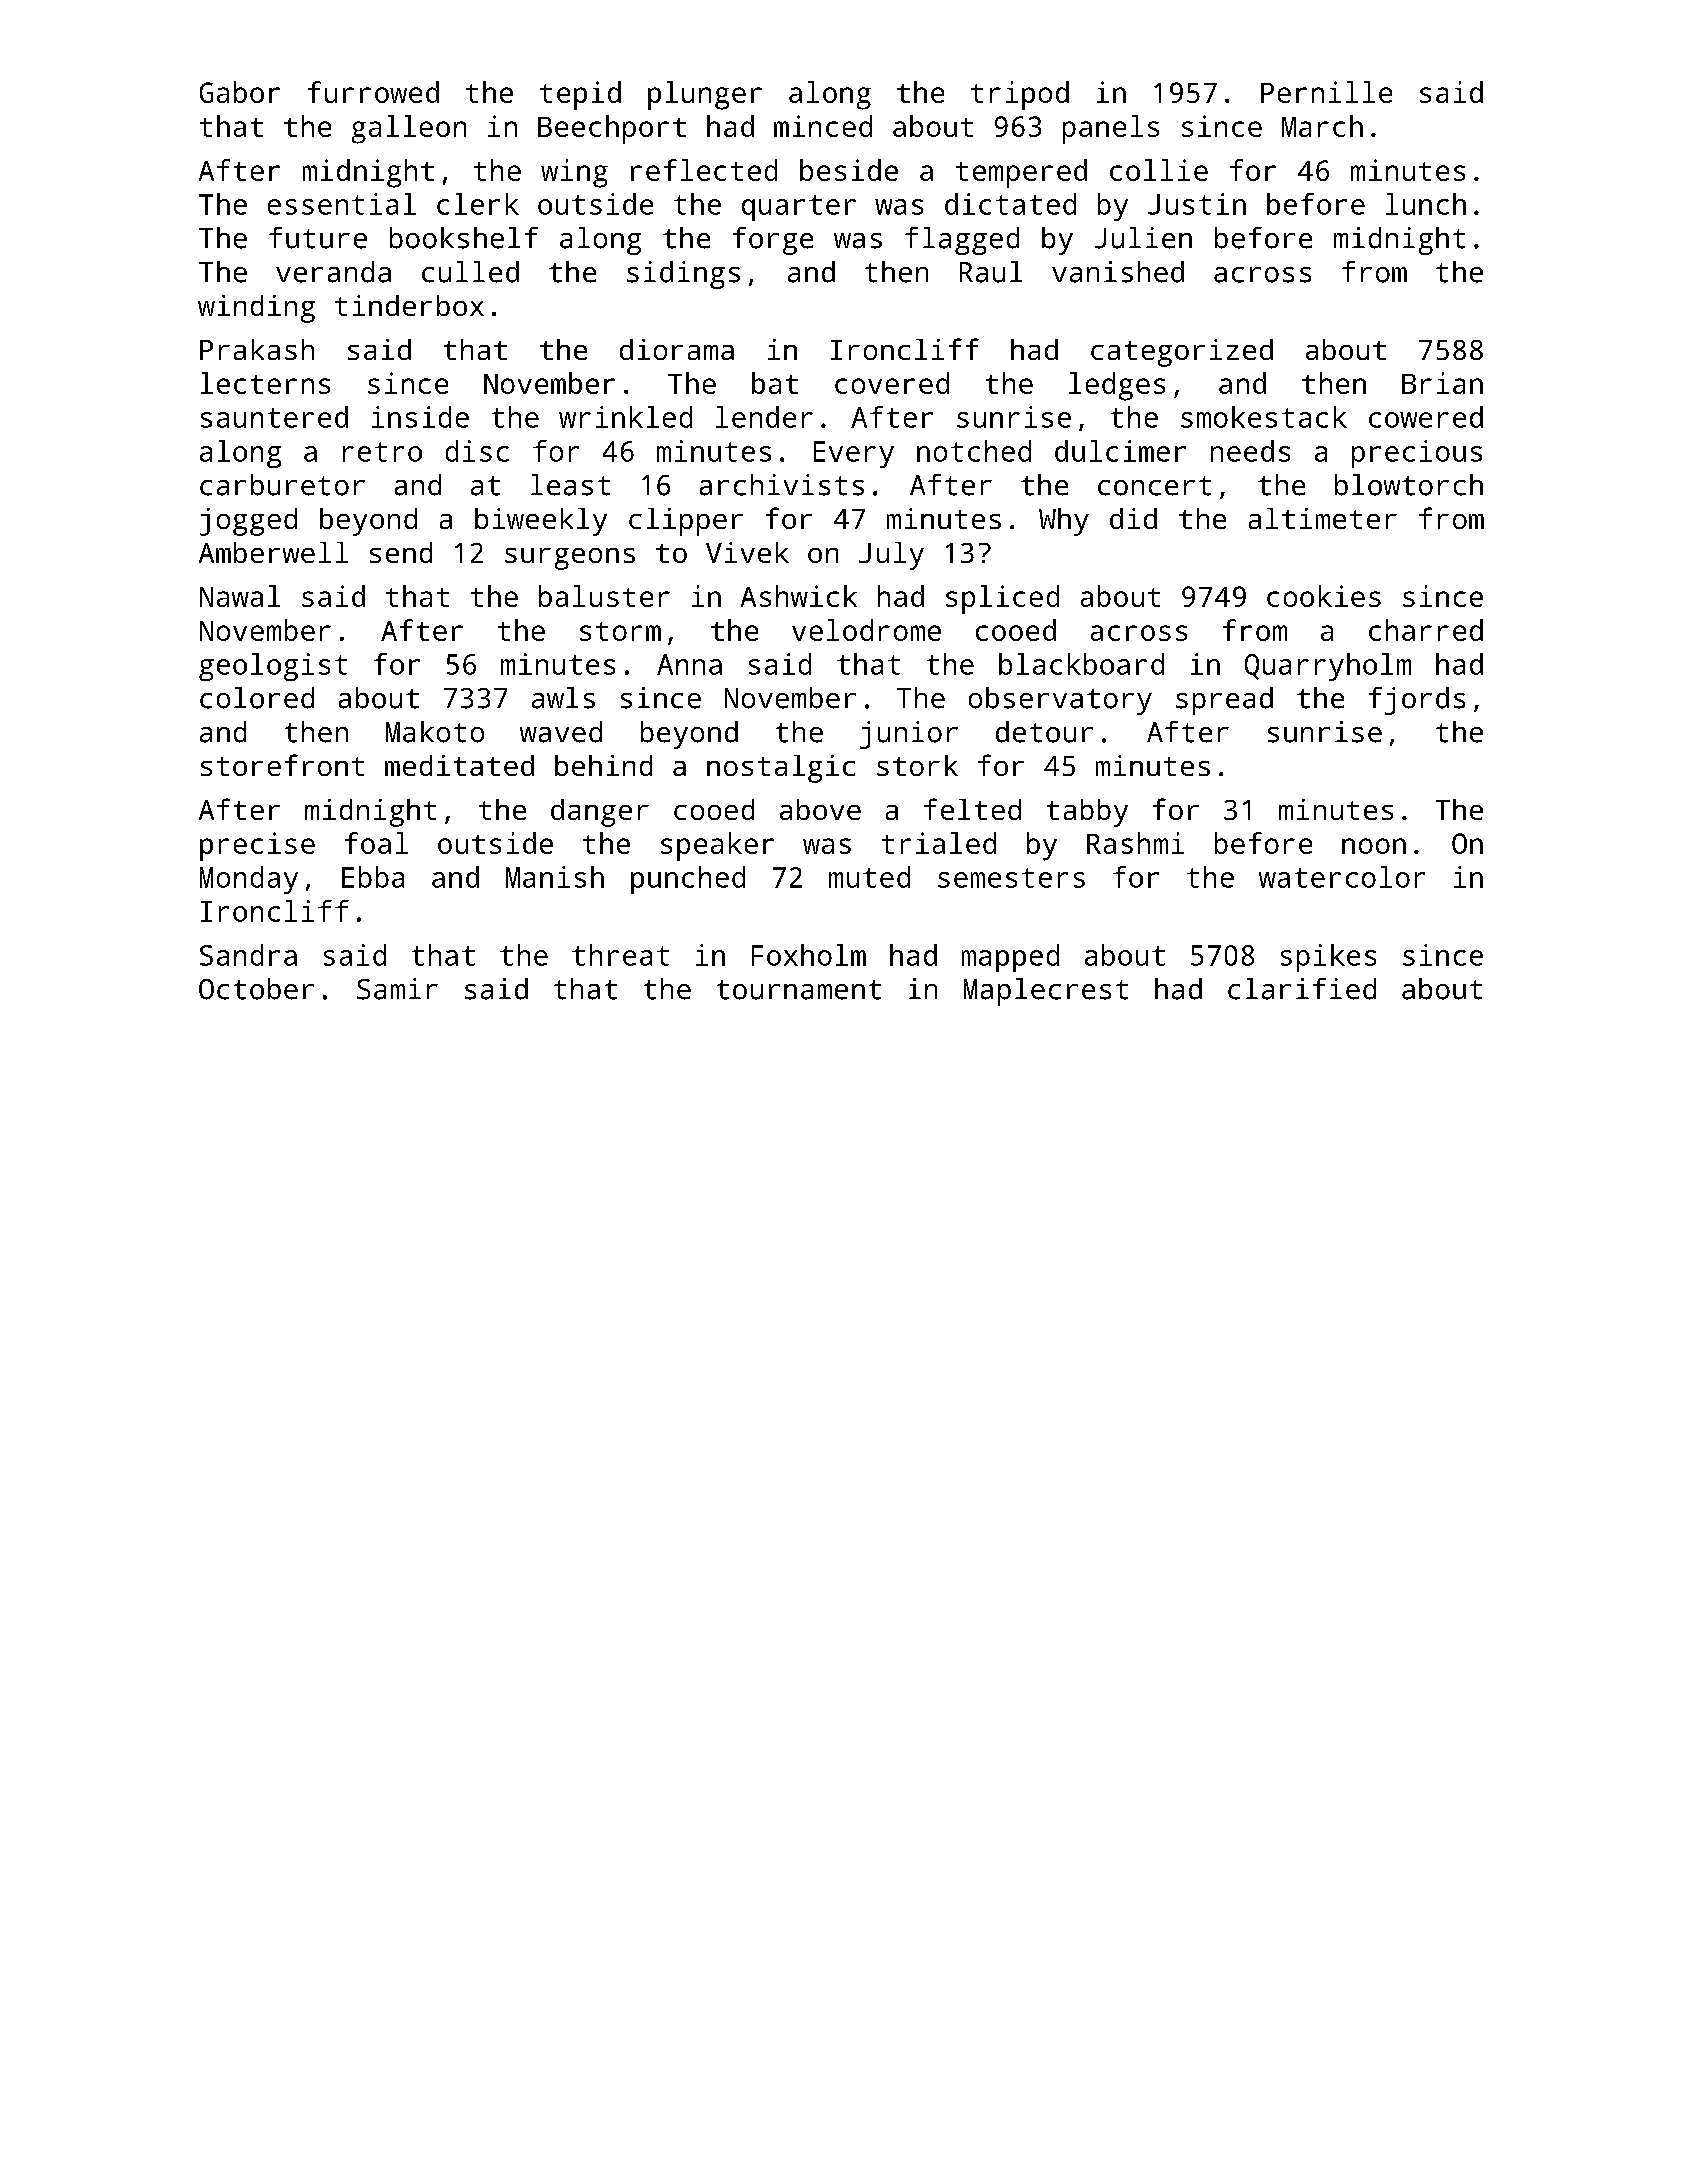 The width and height of the screenshot is (1683, 2178). What do you see at coordinates (1426, 630) in the screenshot?
I see `charred` at bounding box center [1426, 630].
